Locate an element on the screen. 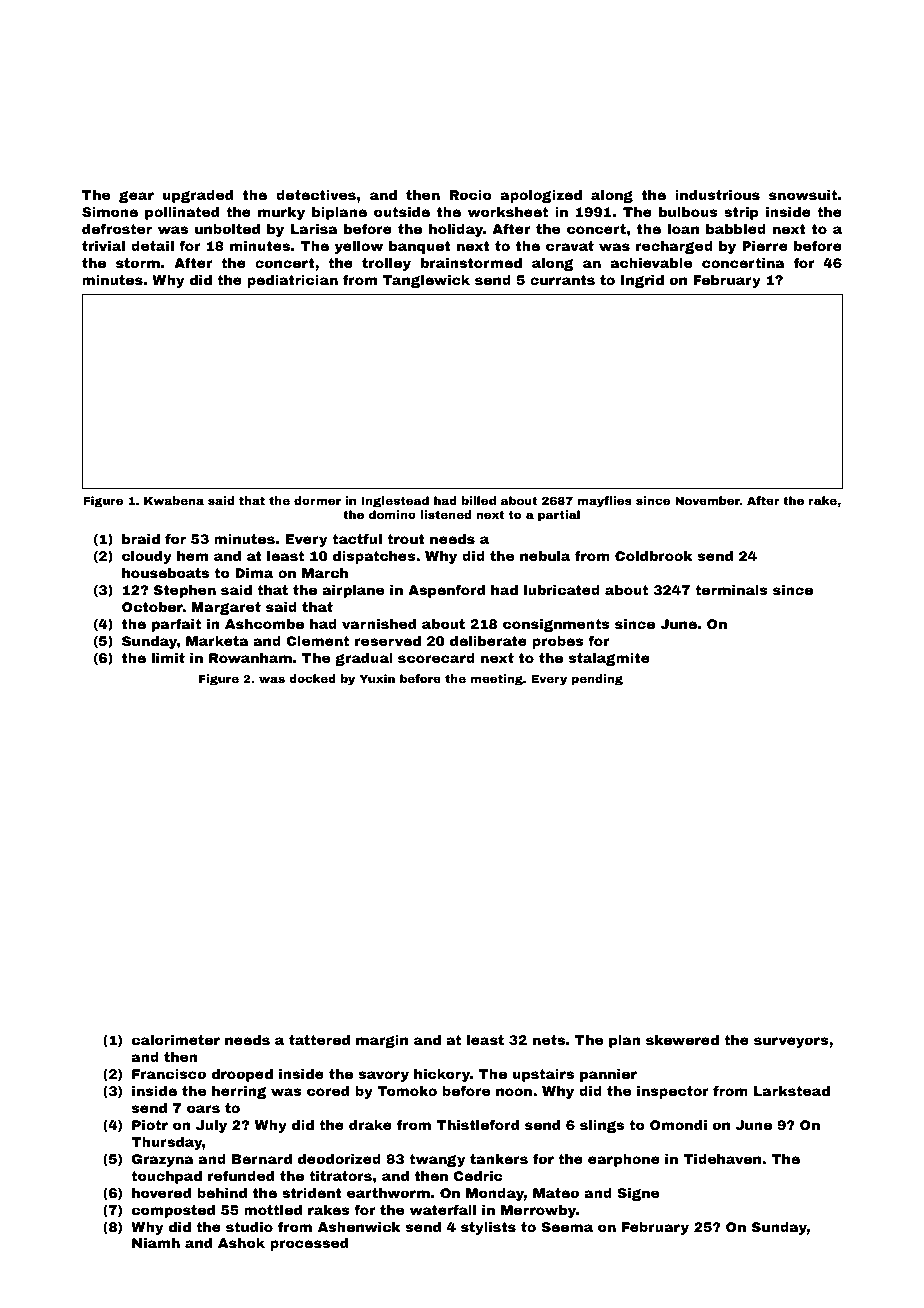 Image resolution: width=924 pixels, height=1308 pixels. Aspenford is located at coordinates (446, 591).
